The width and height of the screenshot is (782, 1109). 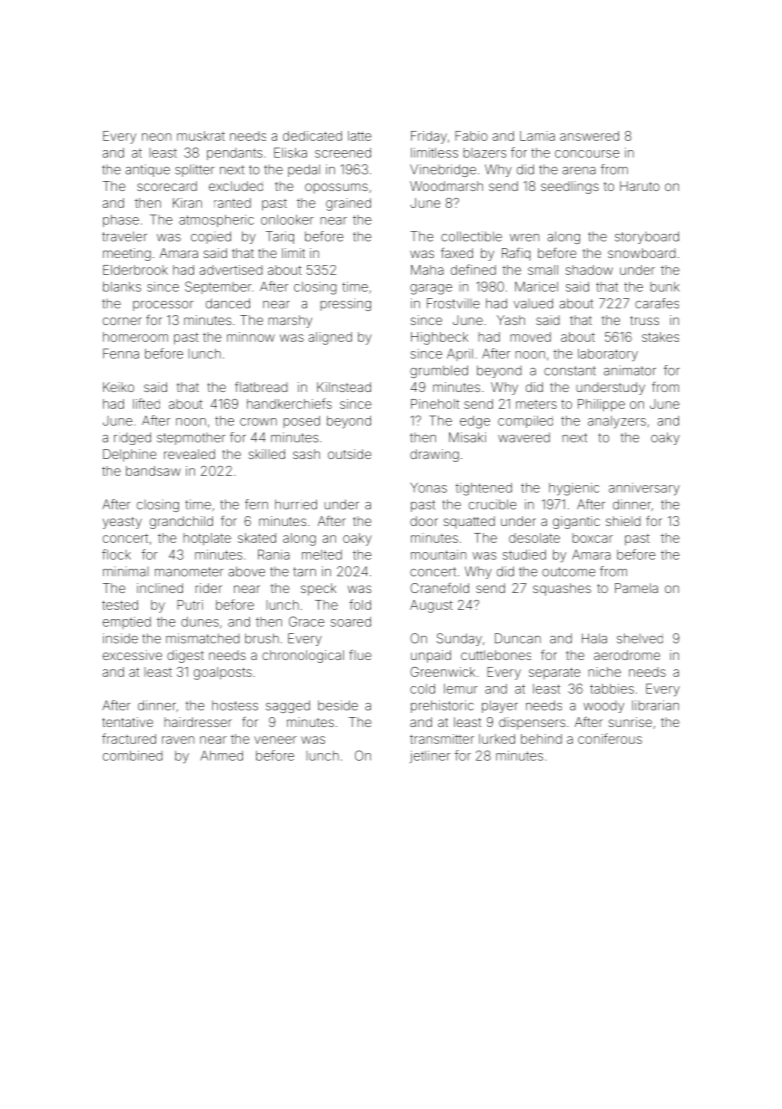 What do you see at coordinates (524, 238) in the screenshot?
I see `wren` at bounding box center [524, 238].
